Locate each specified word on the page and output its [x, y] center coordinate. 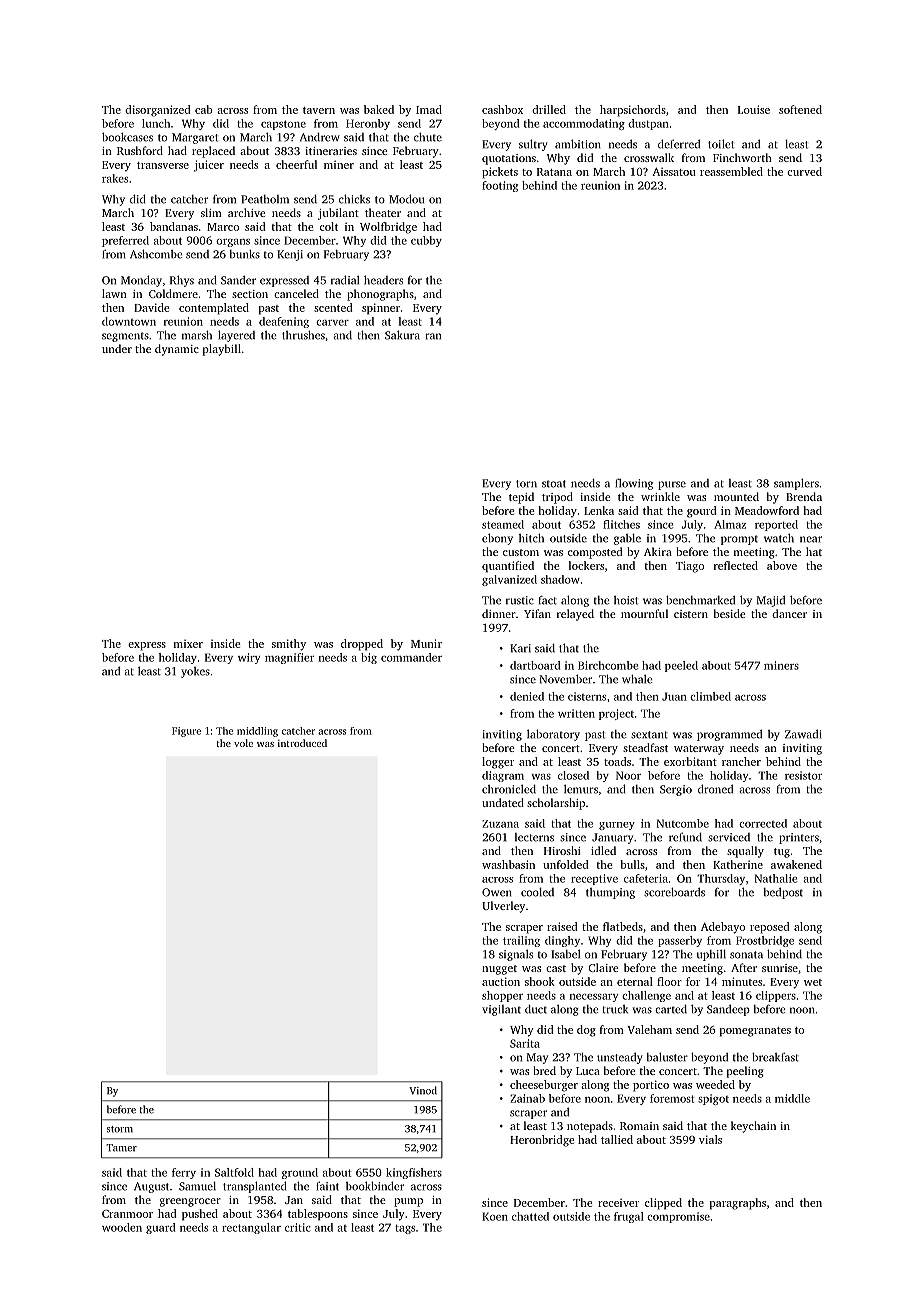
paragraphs [738, 1204]
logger [498, 763]
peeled [681, 666]
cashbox [502, 109]
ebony [497, 539]
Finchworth [742, 157]
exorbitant [690, 761]
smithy [289, 645]
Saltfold [234, 1172]
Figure [186, 732]
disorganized [157, 111]
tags [405, 1229]
